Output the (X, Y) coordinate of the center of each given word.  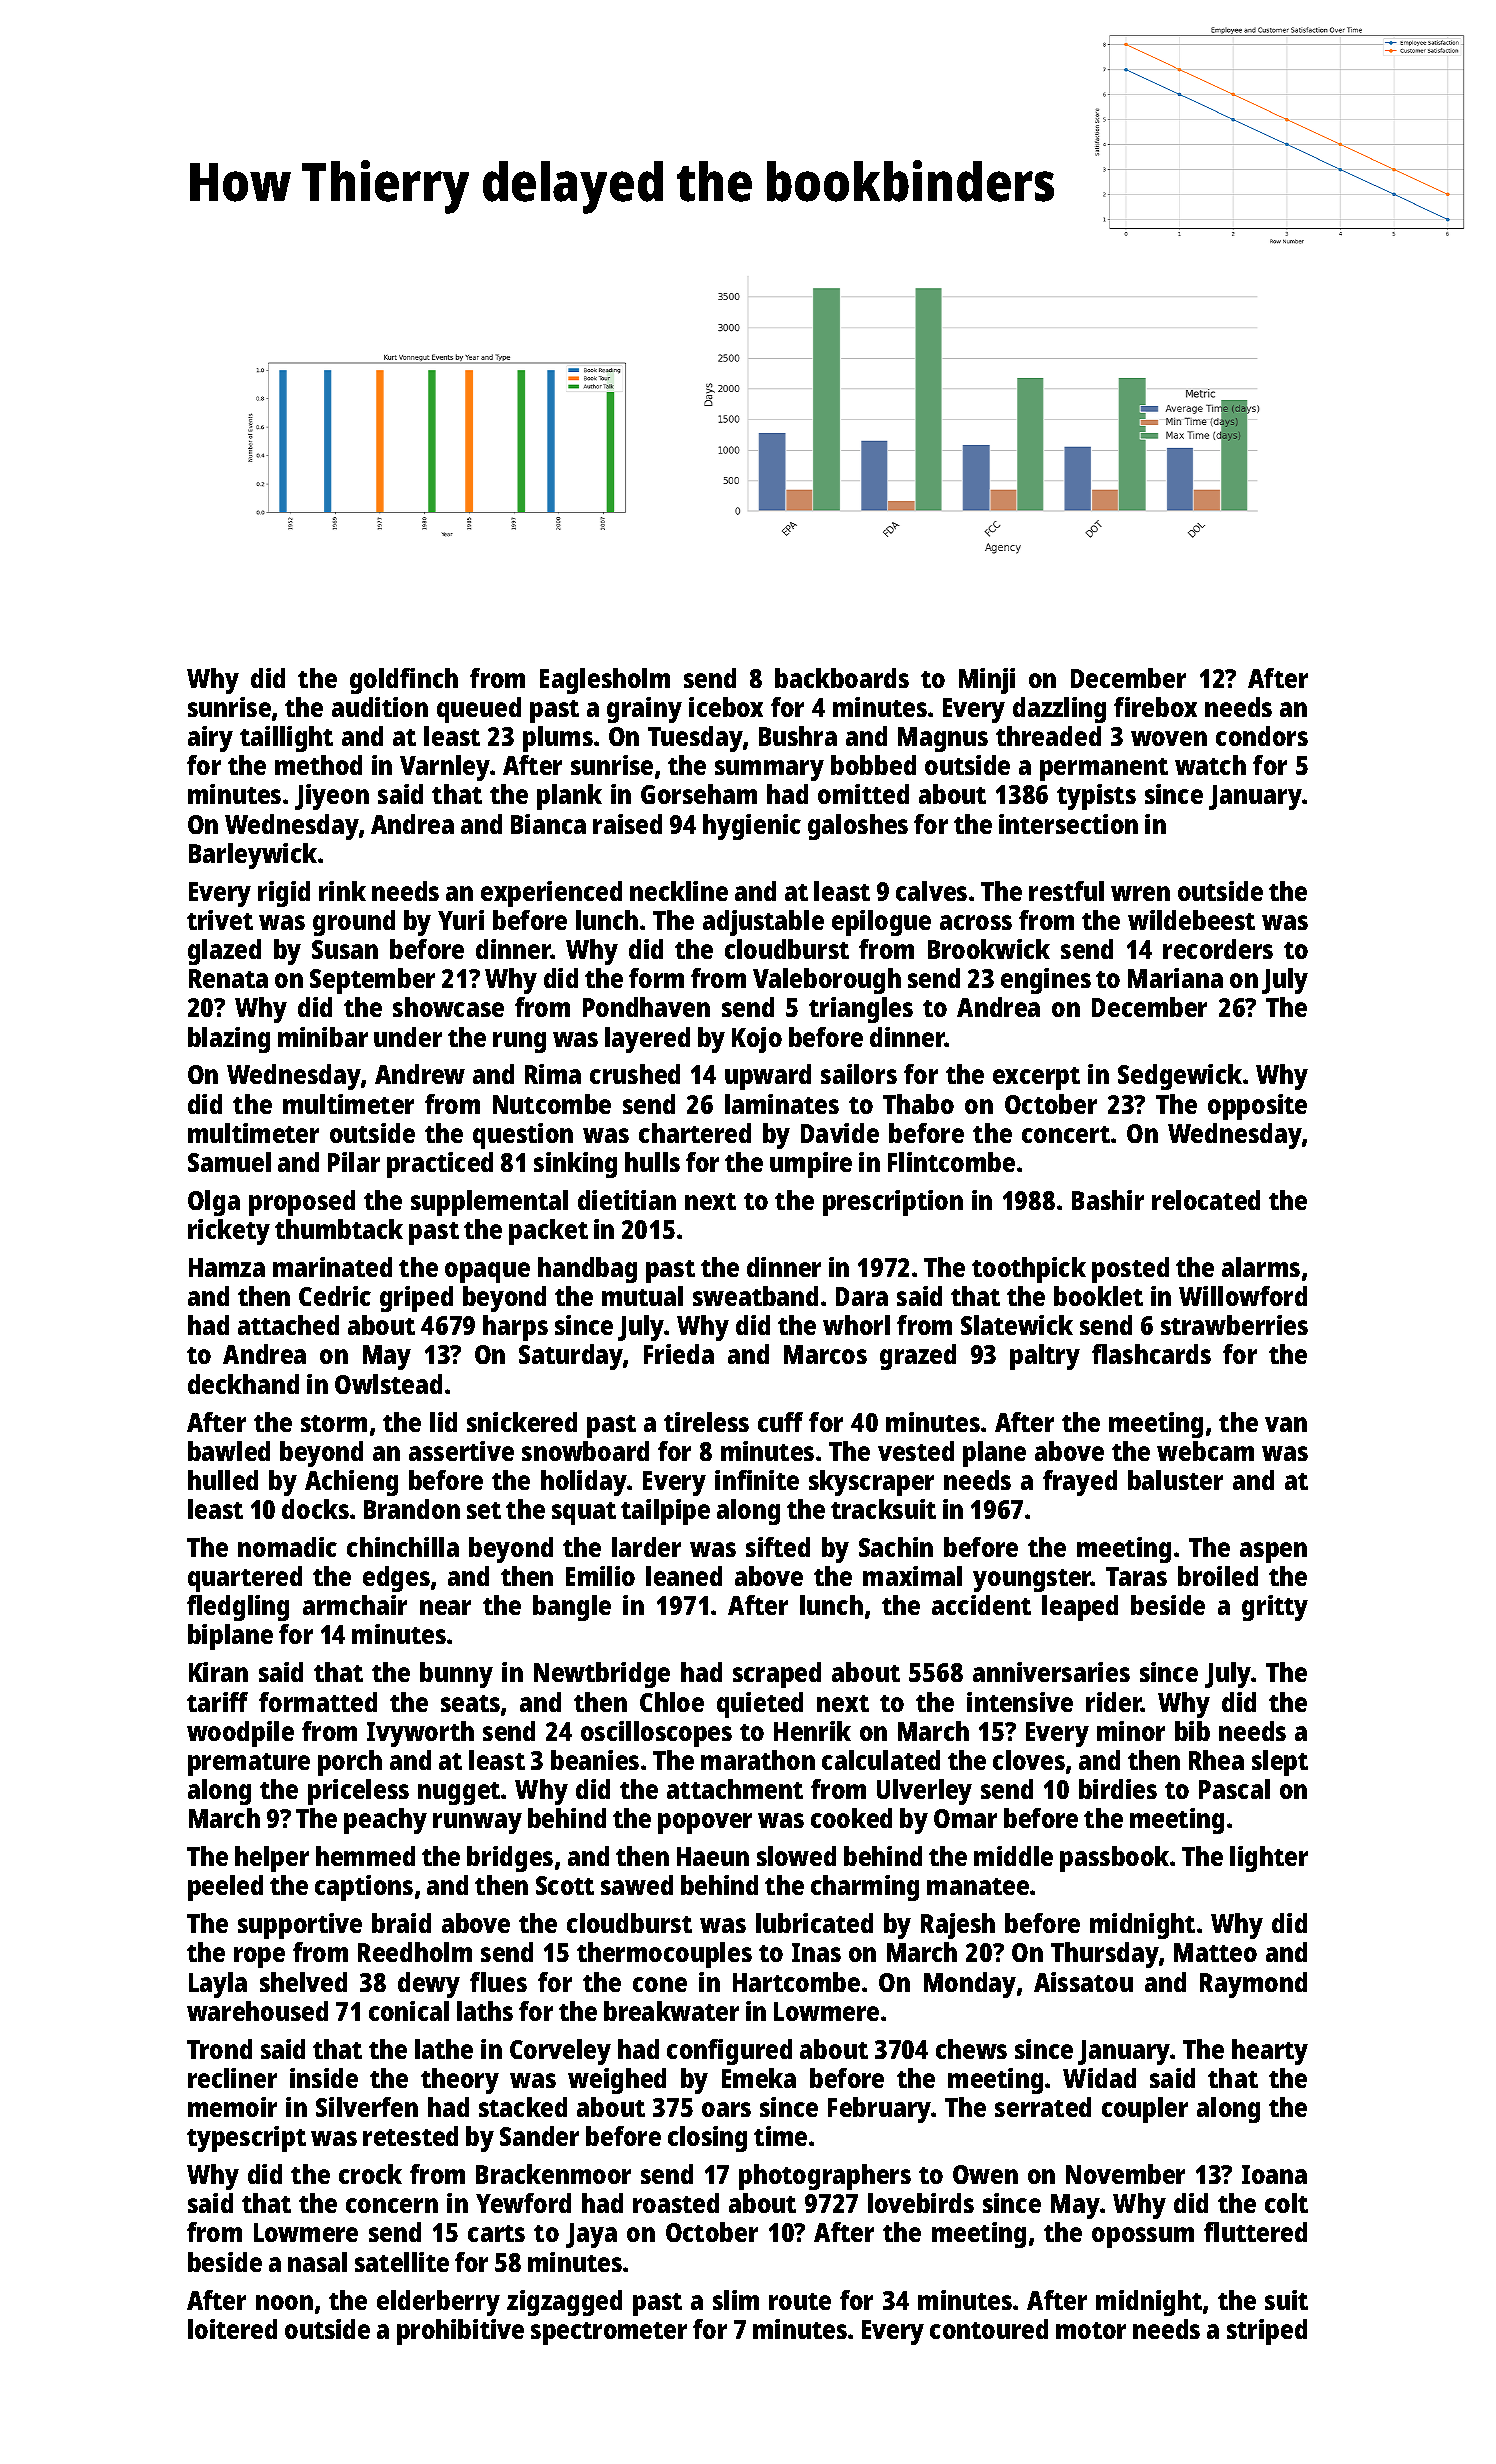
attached (288, 1325)
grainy (644, 710)
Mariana (1175, 978)
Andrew (420, 1074)
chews (971, 2049)
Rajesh (958, 1926)
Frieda (679, 1354)
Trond (219, 2049)
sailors (859, 1074)
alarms (1261, 1267)
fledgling (238, 1608)
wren (1140, 893)
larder (646, 1547)
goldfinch (404, 681)
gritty (1275, 1608)
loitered (232, 2329)
